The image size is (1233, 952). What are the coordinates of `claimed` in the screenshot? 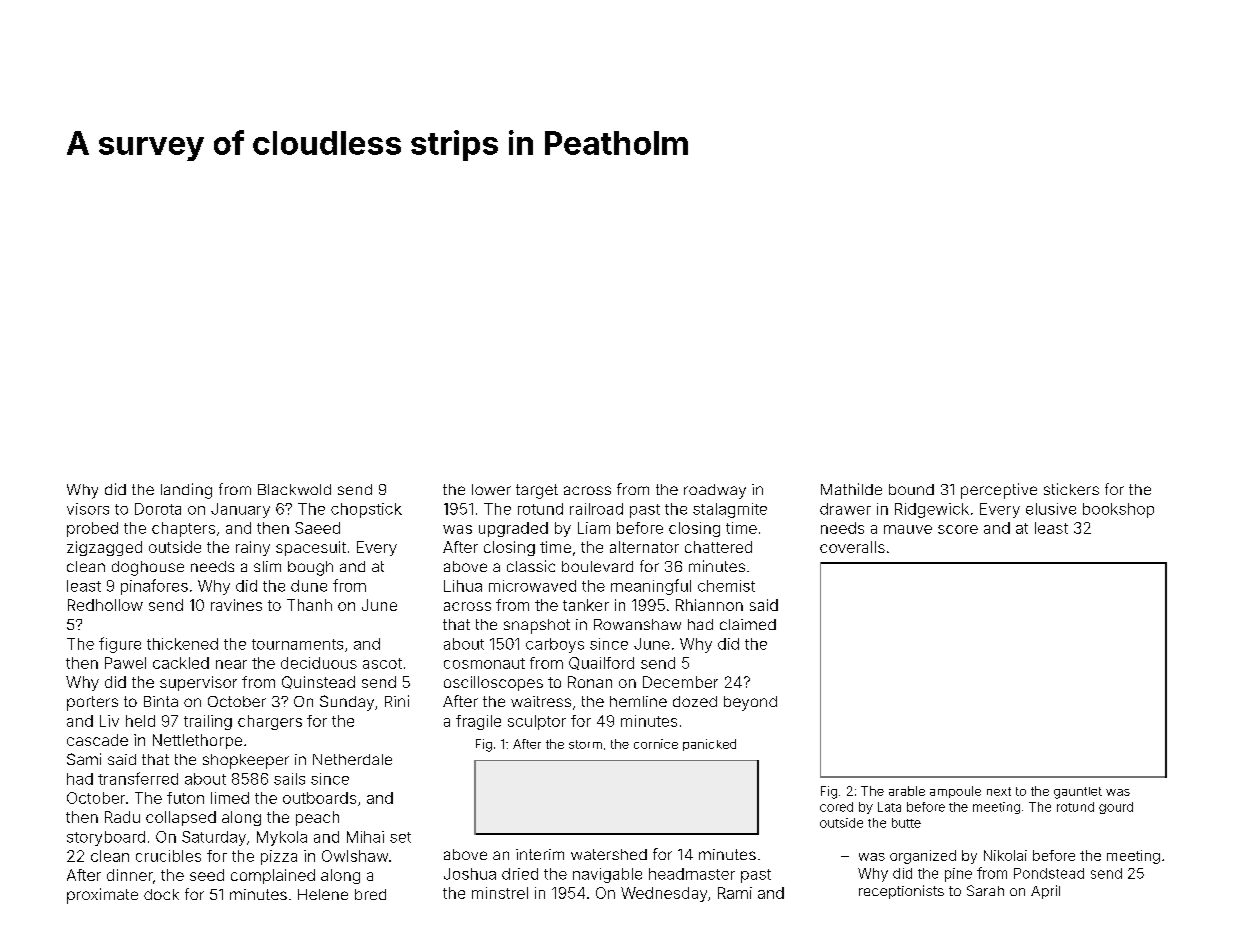 It's located at (748, 624).
